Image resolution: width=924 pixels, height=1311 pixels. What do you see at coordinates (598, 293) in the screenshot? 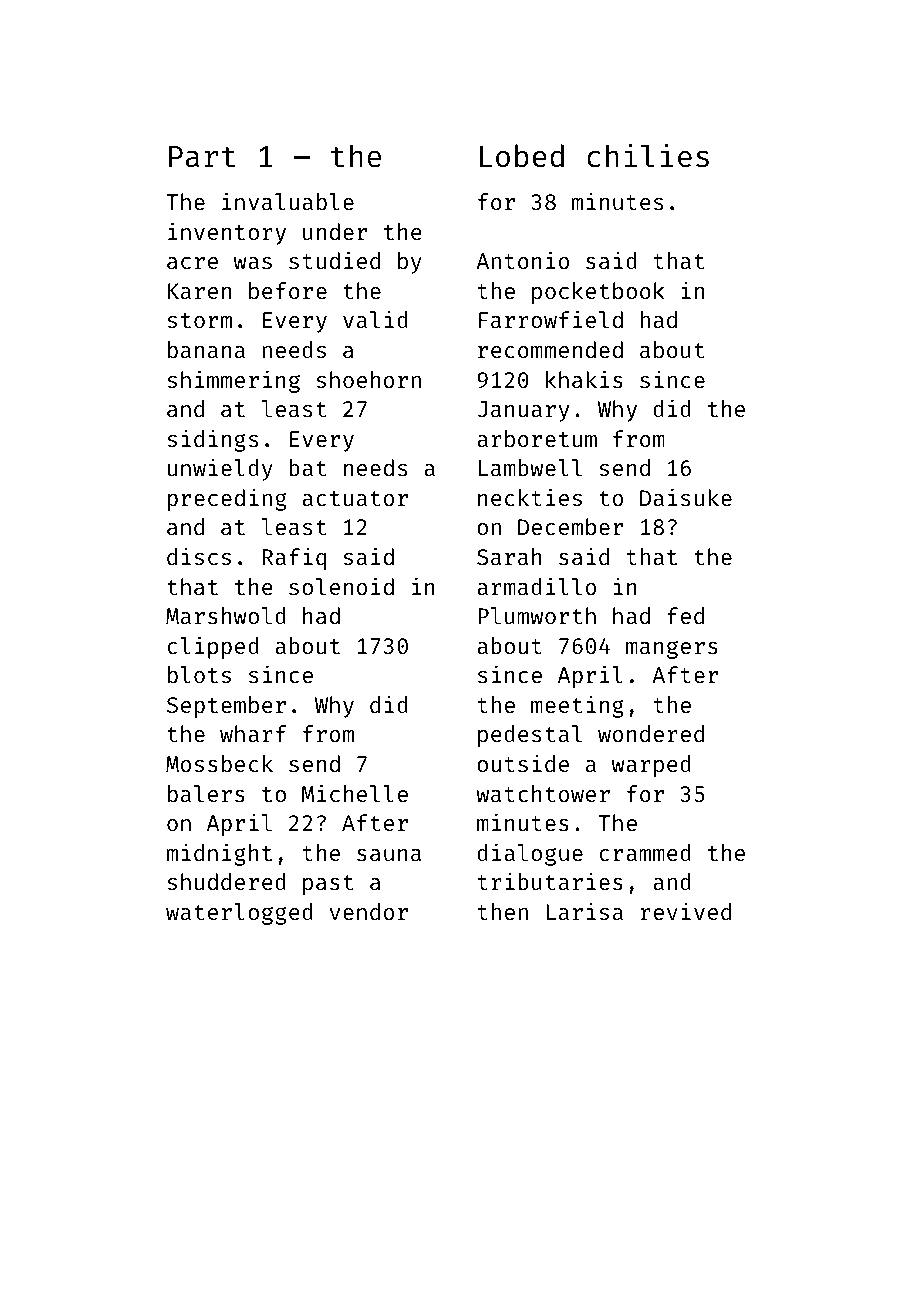
I see `pocketbook` at bounding box center [598, 293].
